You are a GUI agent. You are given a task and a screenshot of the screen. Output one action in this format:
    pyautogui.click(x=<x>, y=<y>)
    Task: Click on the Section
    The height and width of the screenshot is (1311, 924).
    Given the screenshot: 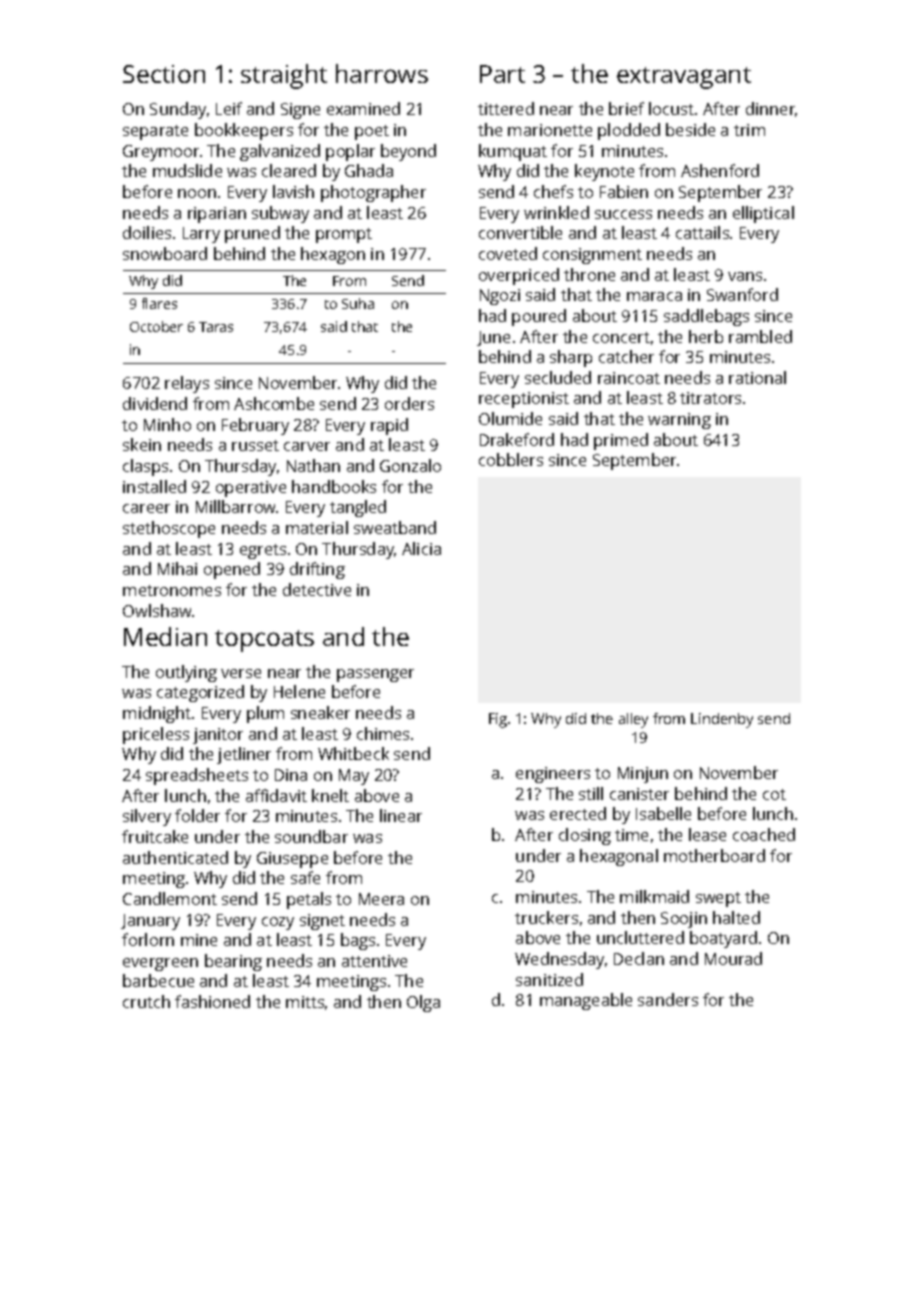 What is the action you would take?
    pyautogui.click(x=164, y=74)
